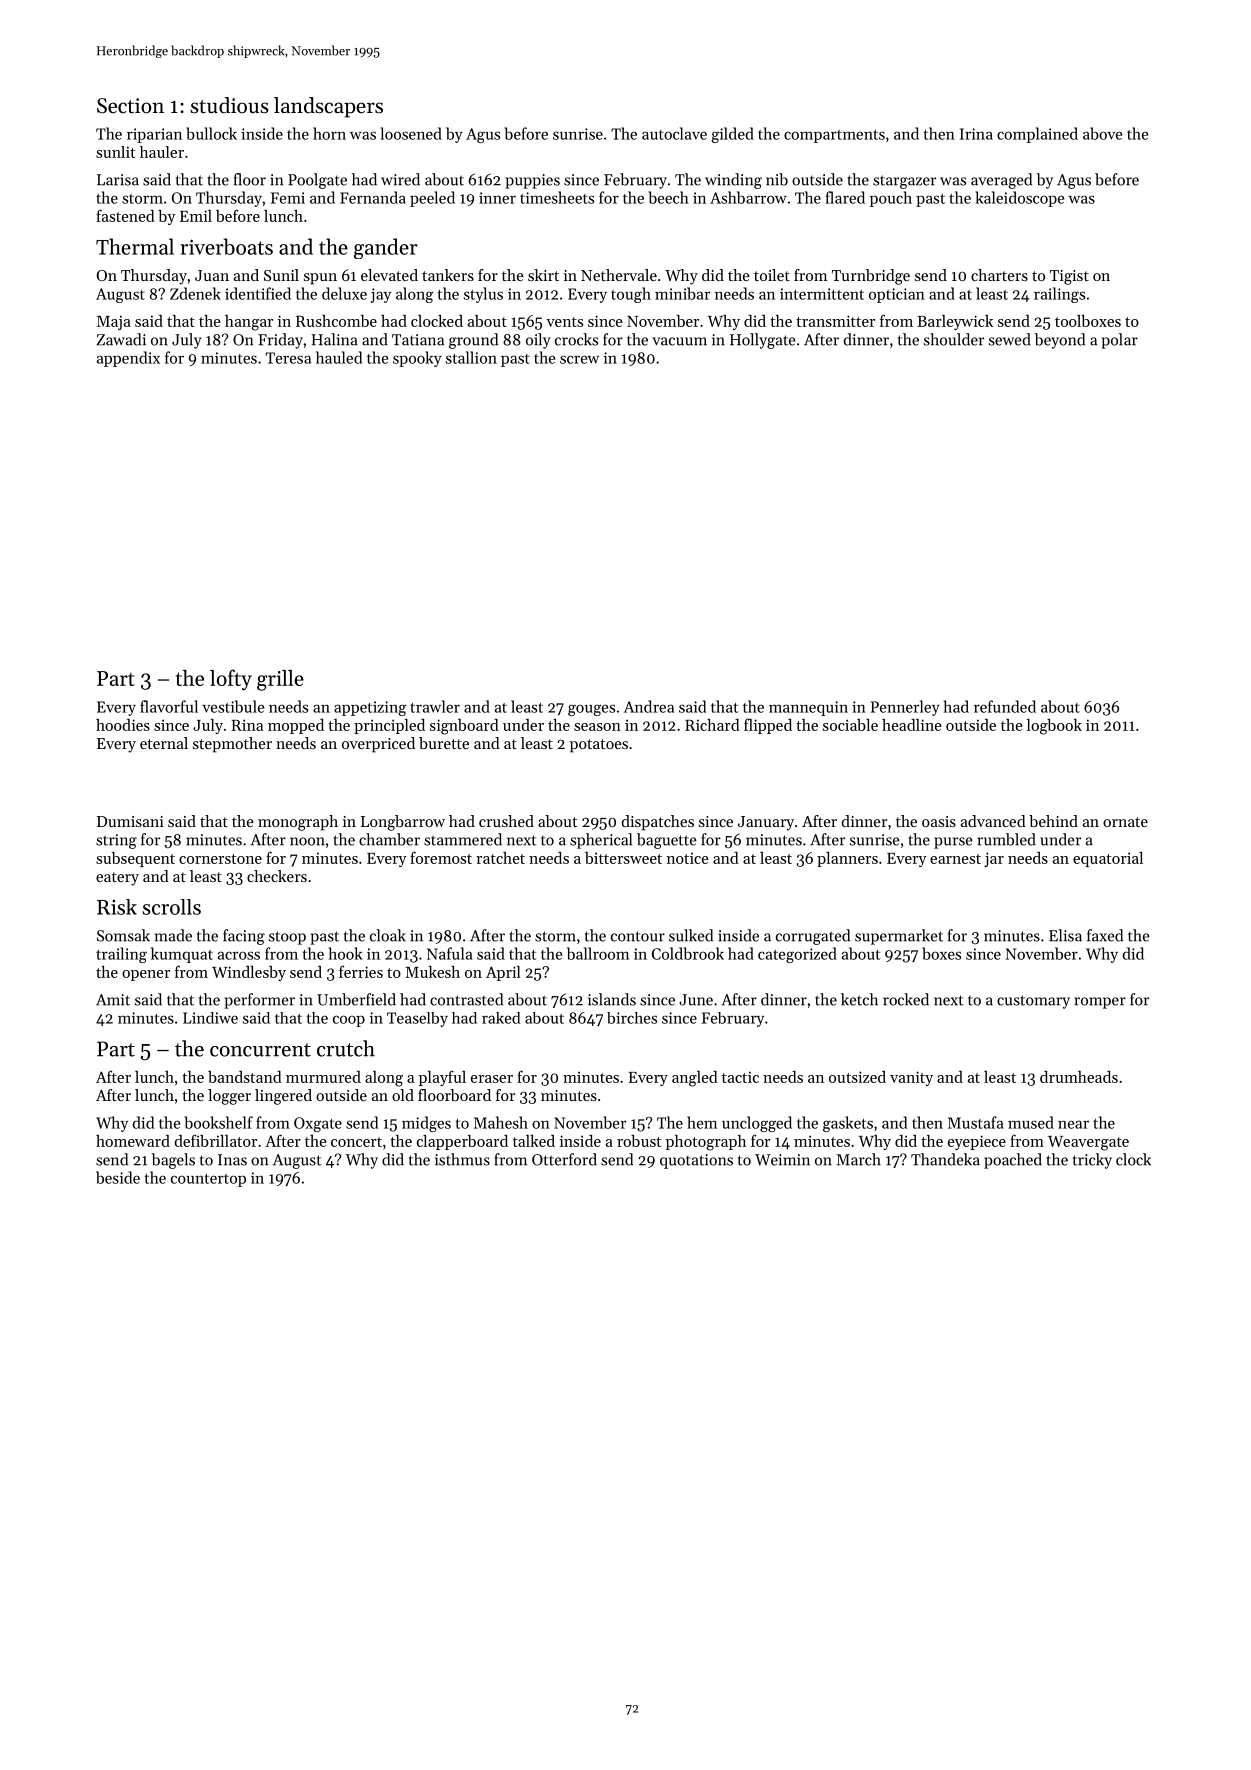  What do you see at coordinates (388, 935) in the image?
I see `cloak` at bounding box center [388, 935].
